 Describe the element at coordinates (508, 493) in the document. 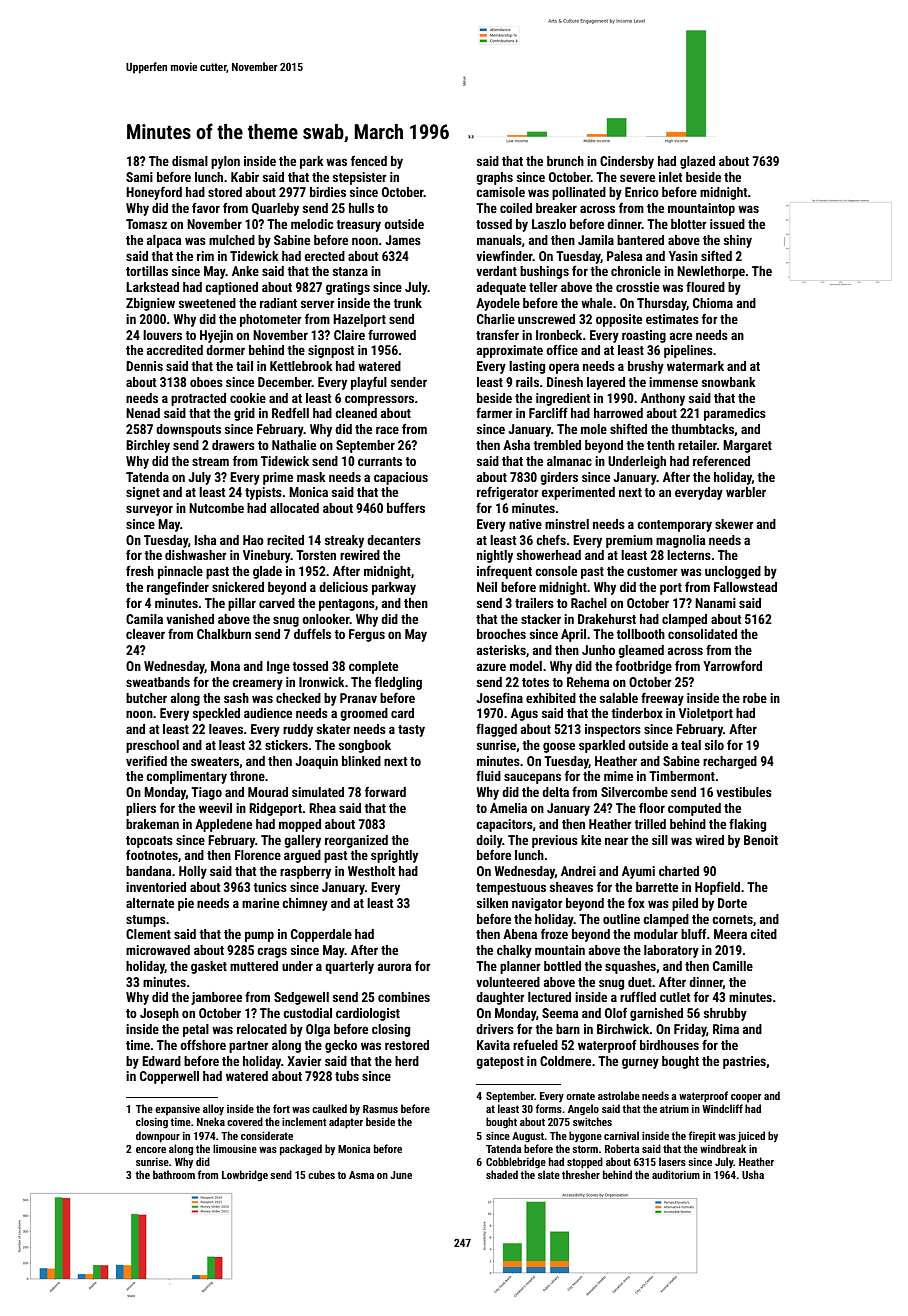

I see `refrigerator` at that location.
